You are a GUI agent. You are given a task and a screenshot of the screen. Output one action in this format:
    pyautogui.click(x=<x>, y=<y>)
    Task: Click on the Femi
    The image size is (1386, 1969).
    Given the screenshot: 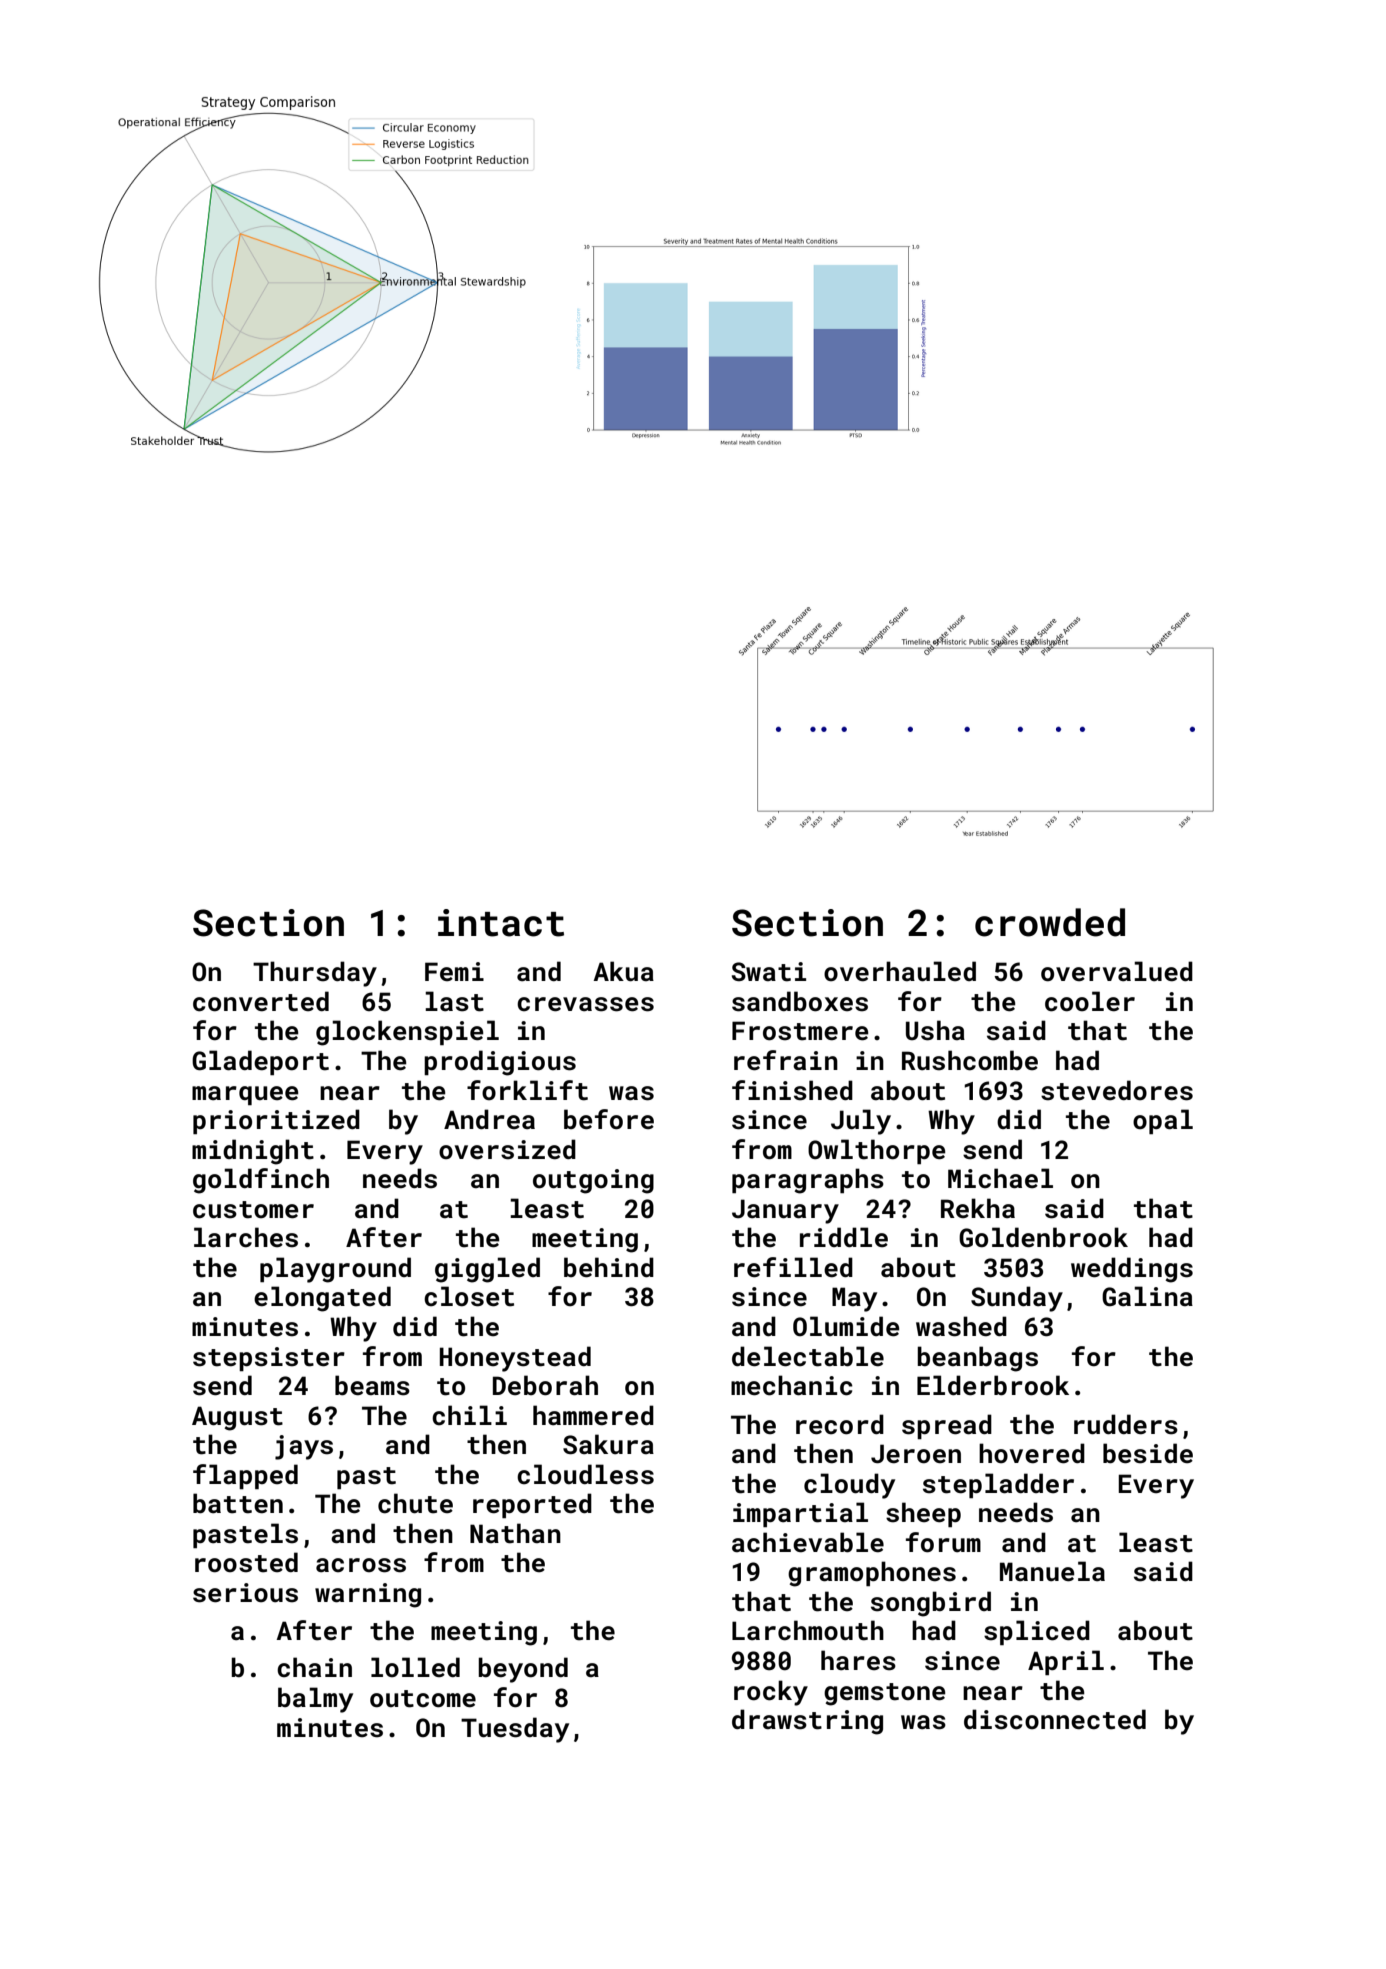 What is the action you would take?
    pyautogui.click(x=454, y=971)
